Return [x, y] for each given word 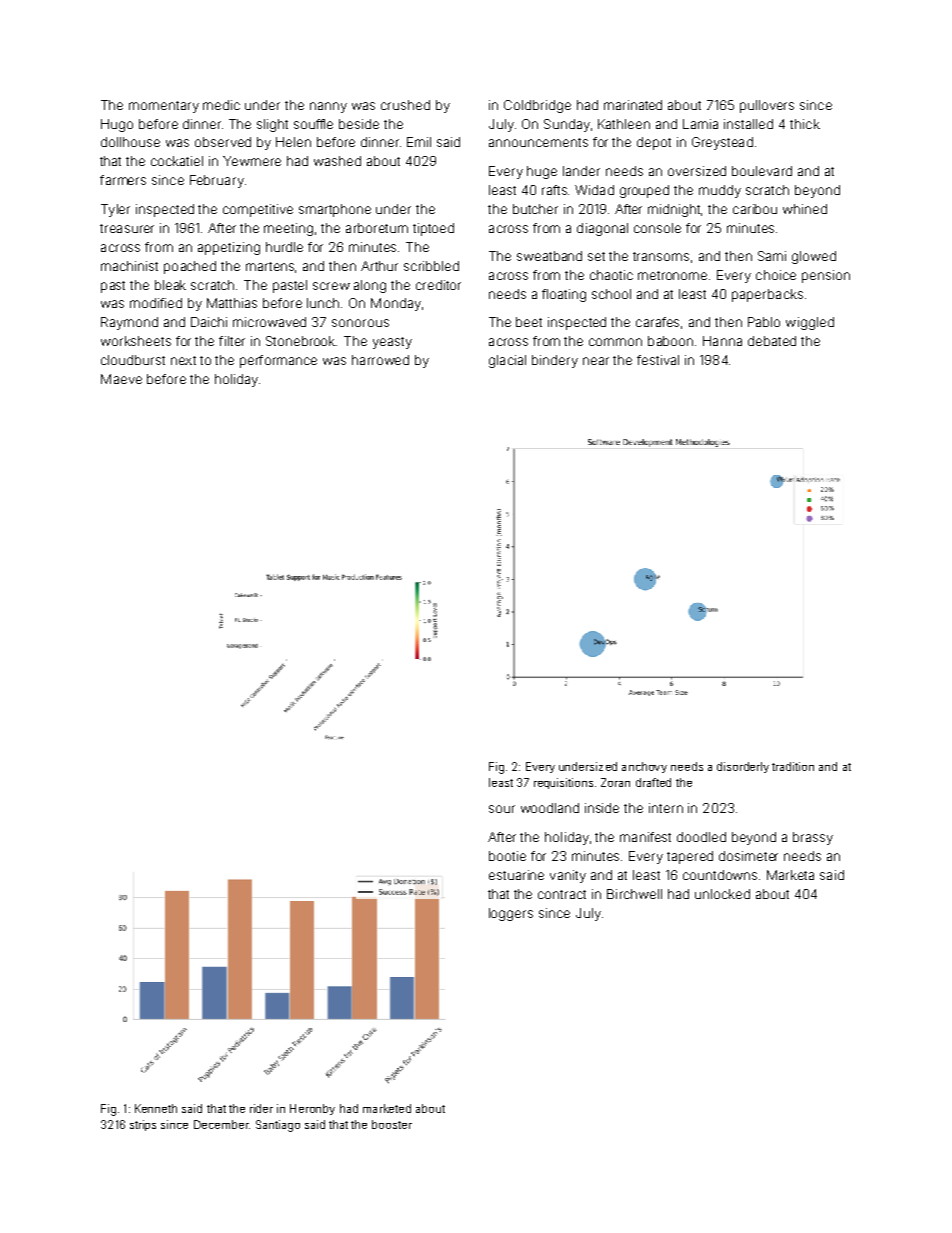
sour [502, 809]
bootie [507, 856]
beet [529, 322]
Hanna [722, 341]
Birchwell [634, 894]
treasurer [127, 228]
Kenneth [156, 1108]
